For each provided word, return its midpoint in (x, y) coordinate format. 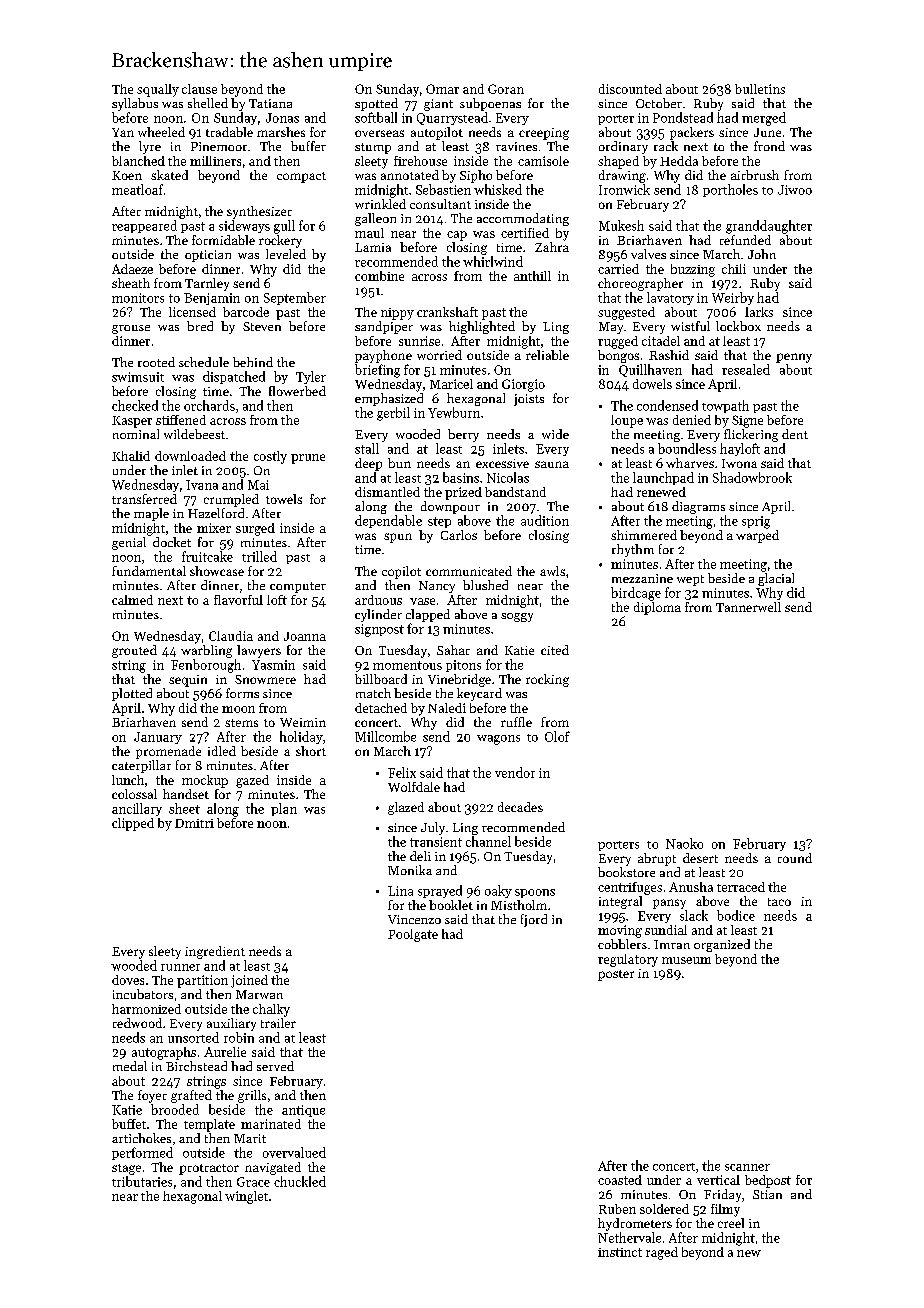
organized (722, 945)
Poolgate (413, 935)
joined (249, 981)
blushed (485, 585)
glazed (406, 808)
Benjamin (212, 299)
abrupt (657, 859)
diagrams (698, 507)
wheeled (161, 132)
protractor (209, 1169)
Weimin (303, 722)
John (762, 254)
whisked (498, 189)
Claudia (231, 636)
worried (439, 355)
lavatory (670, 298)
